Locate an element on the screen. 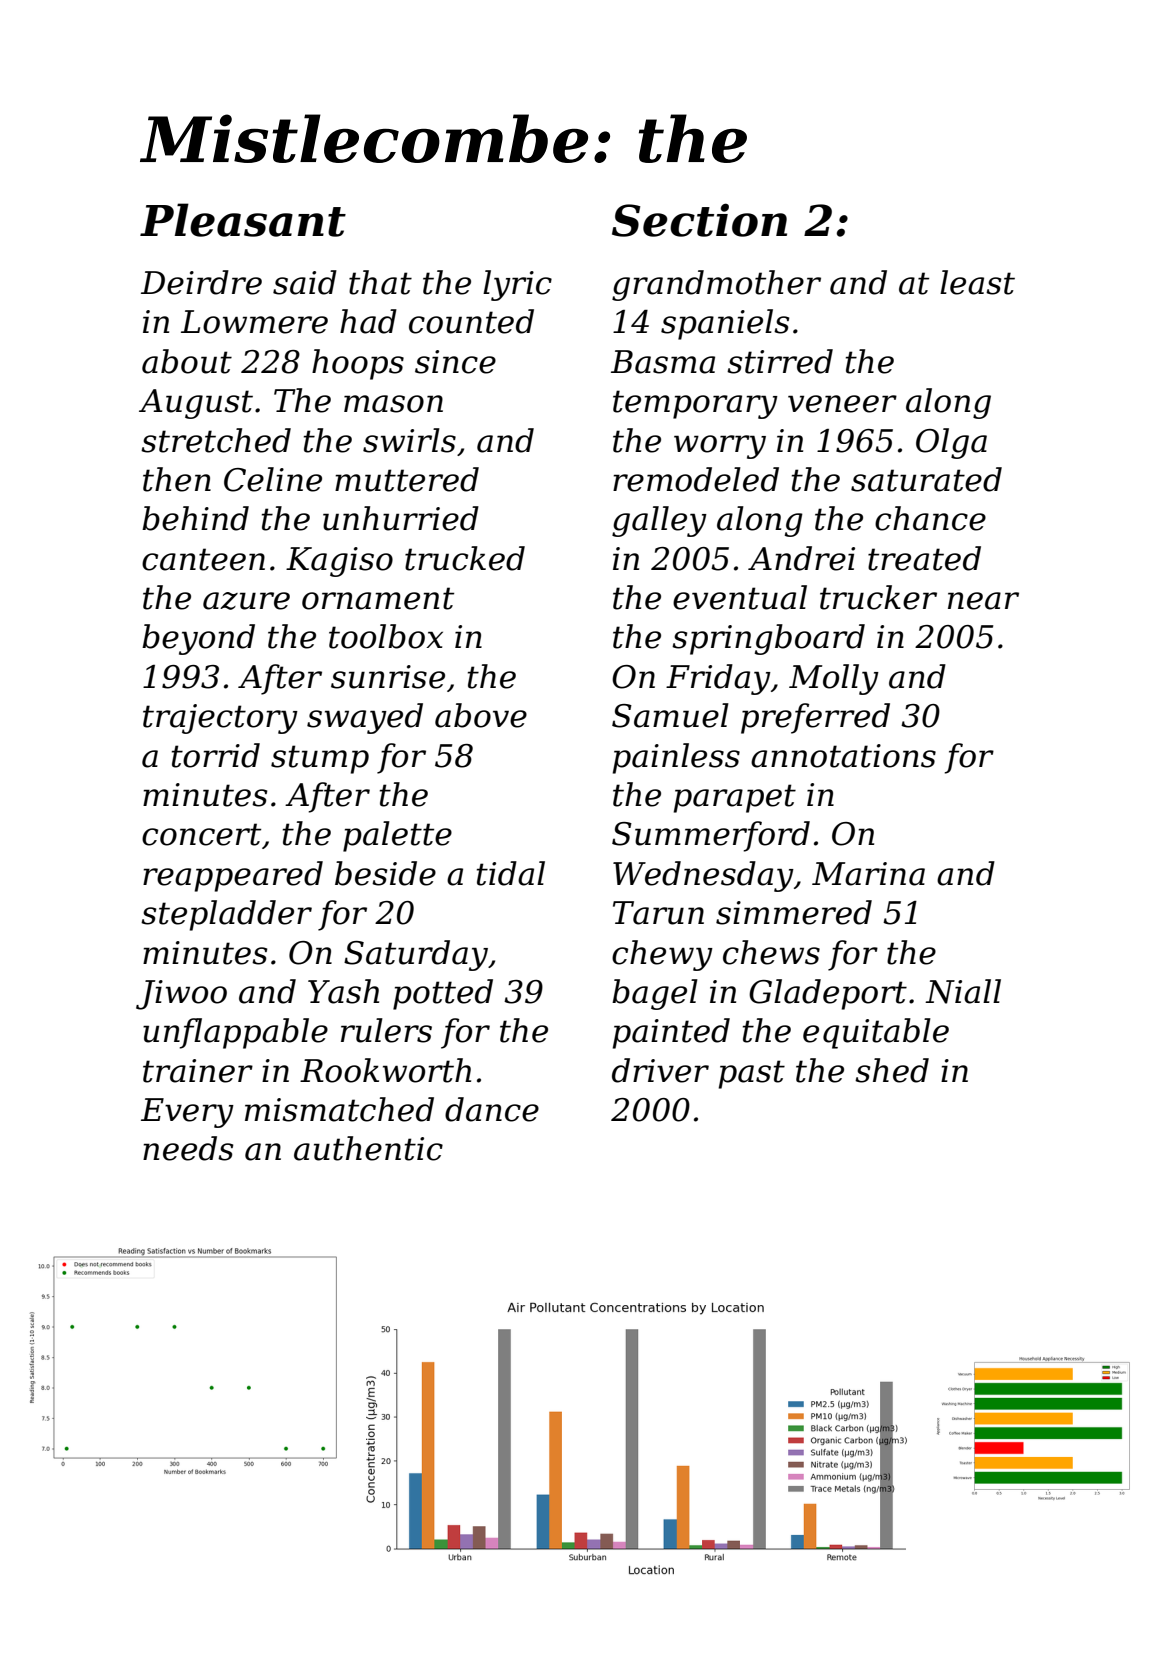  painted is located at coordinates (671, 1033).
